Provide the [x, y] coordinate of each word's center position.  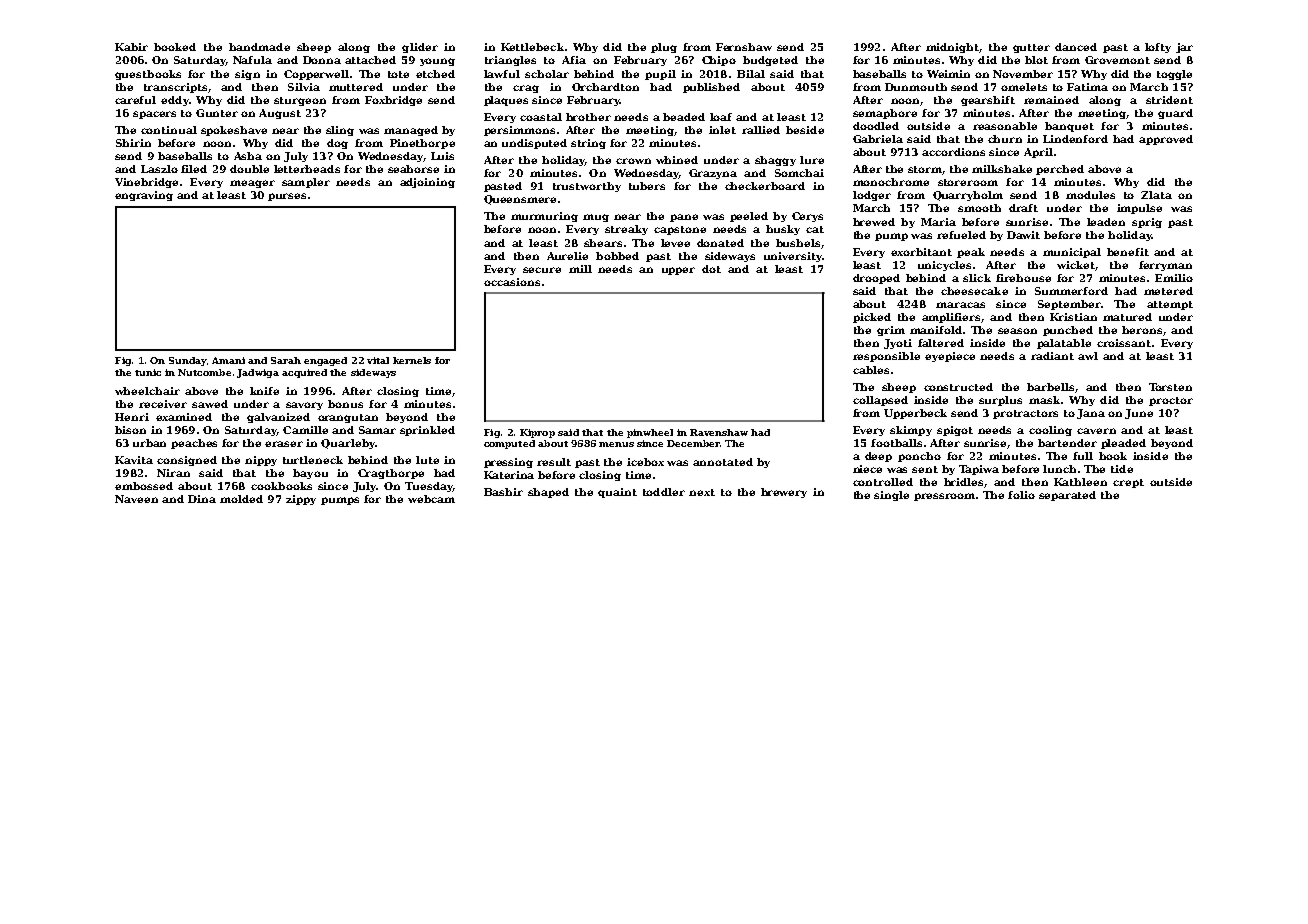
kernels [412, 360]
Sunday [187, 361]
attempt [1170, 305]
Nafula [252, 60]
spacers [154, 115]
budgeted [770, 61]
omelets [1024, 87]
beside [805, 130]
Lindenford [1075, 139]
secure [542, 270]
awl [1088, 356]
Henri [132, 417]
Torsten [1170, 387]
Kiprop [537, 433]
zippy [301, 500]
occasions [512, 282]
